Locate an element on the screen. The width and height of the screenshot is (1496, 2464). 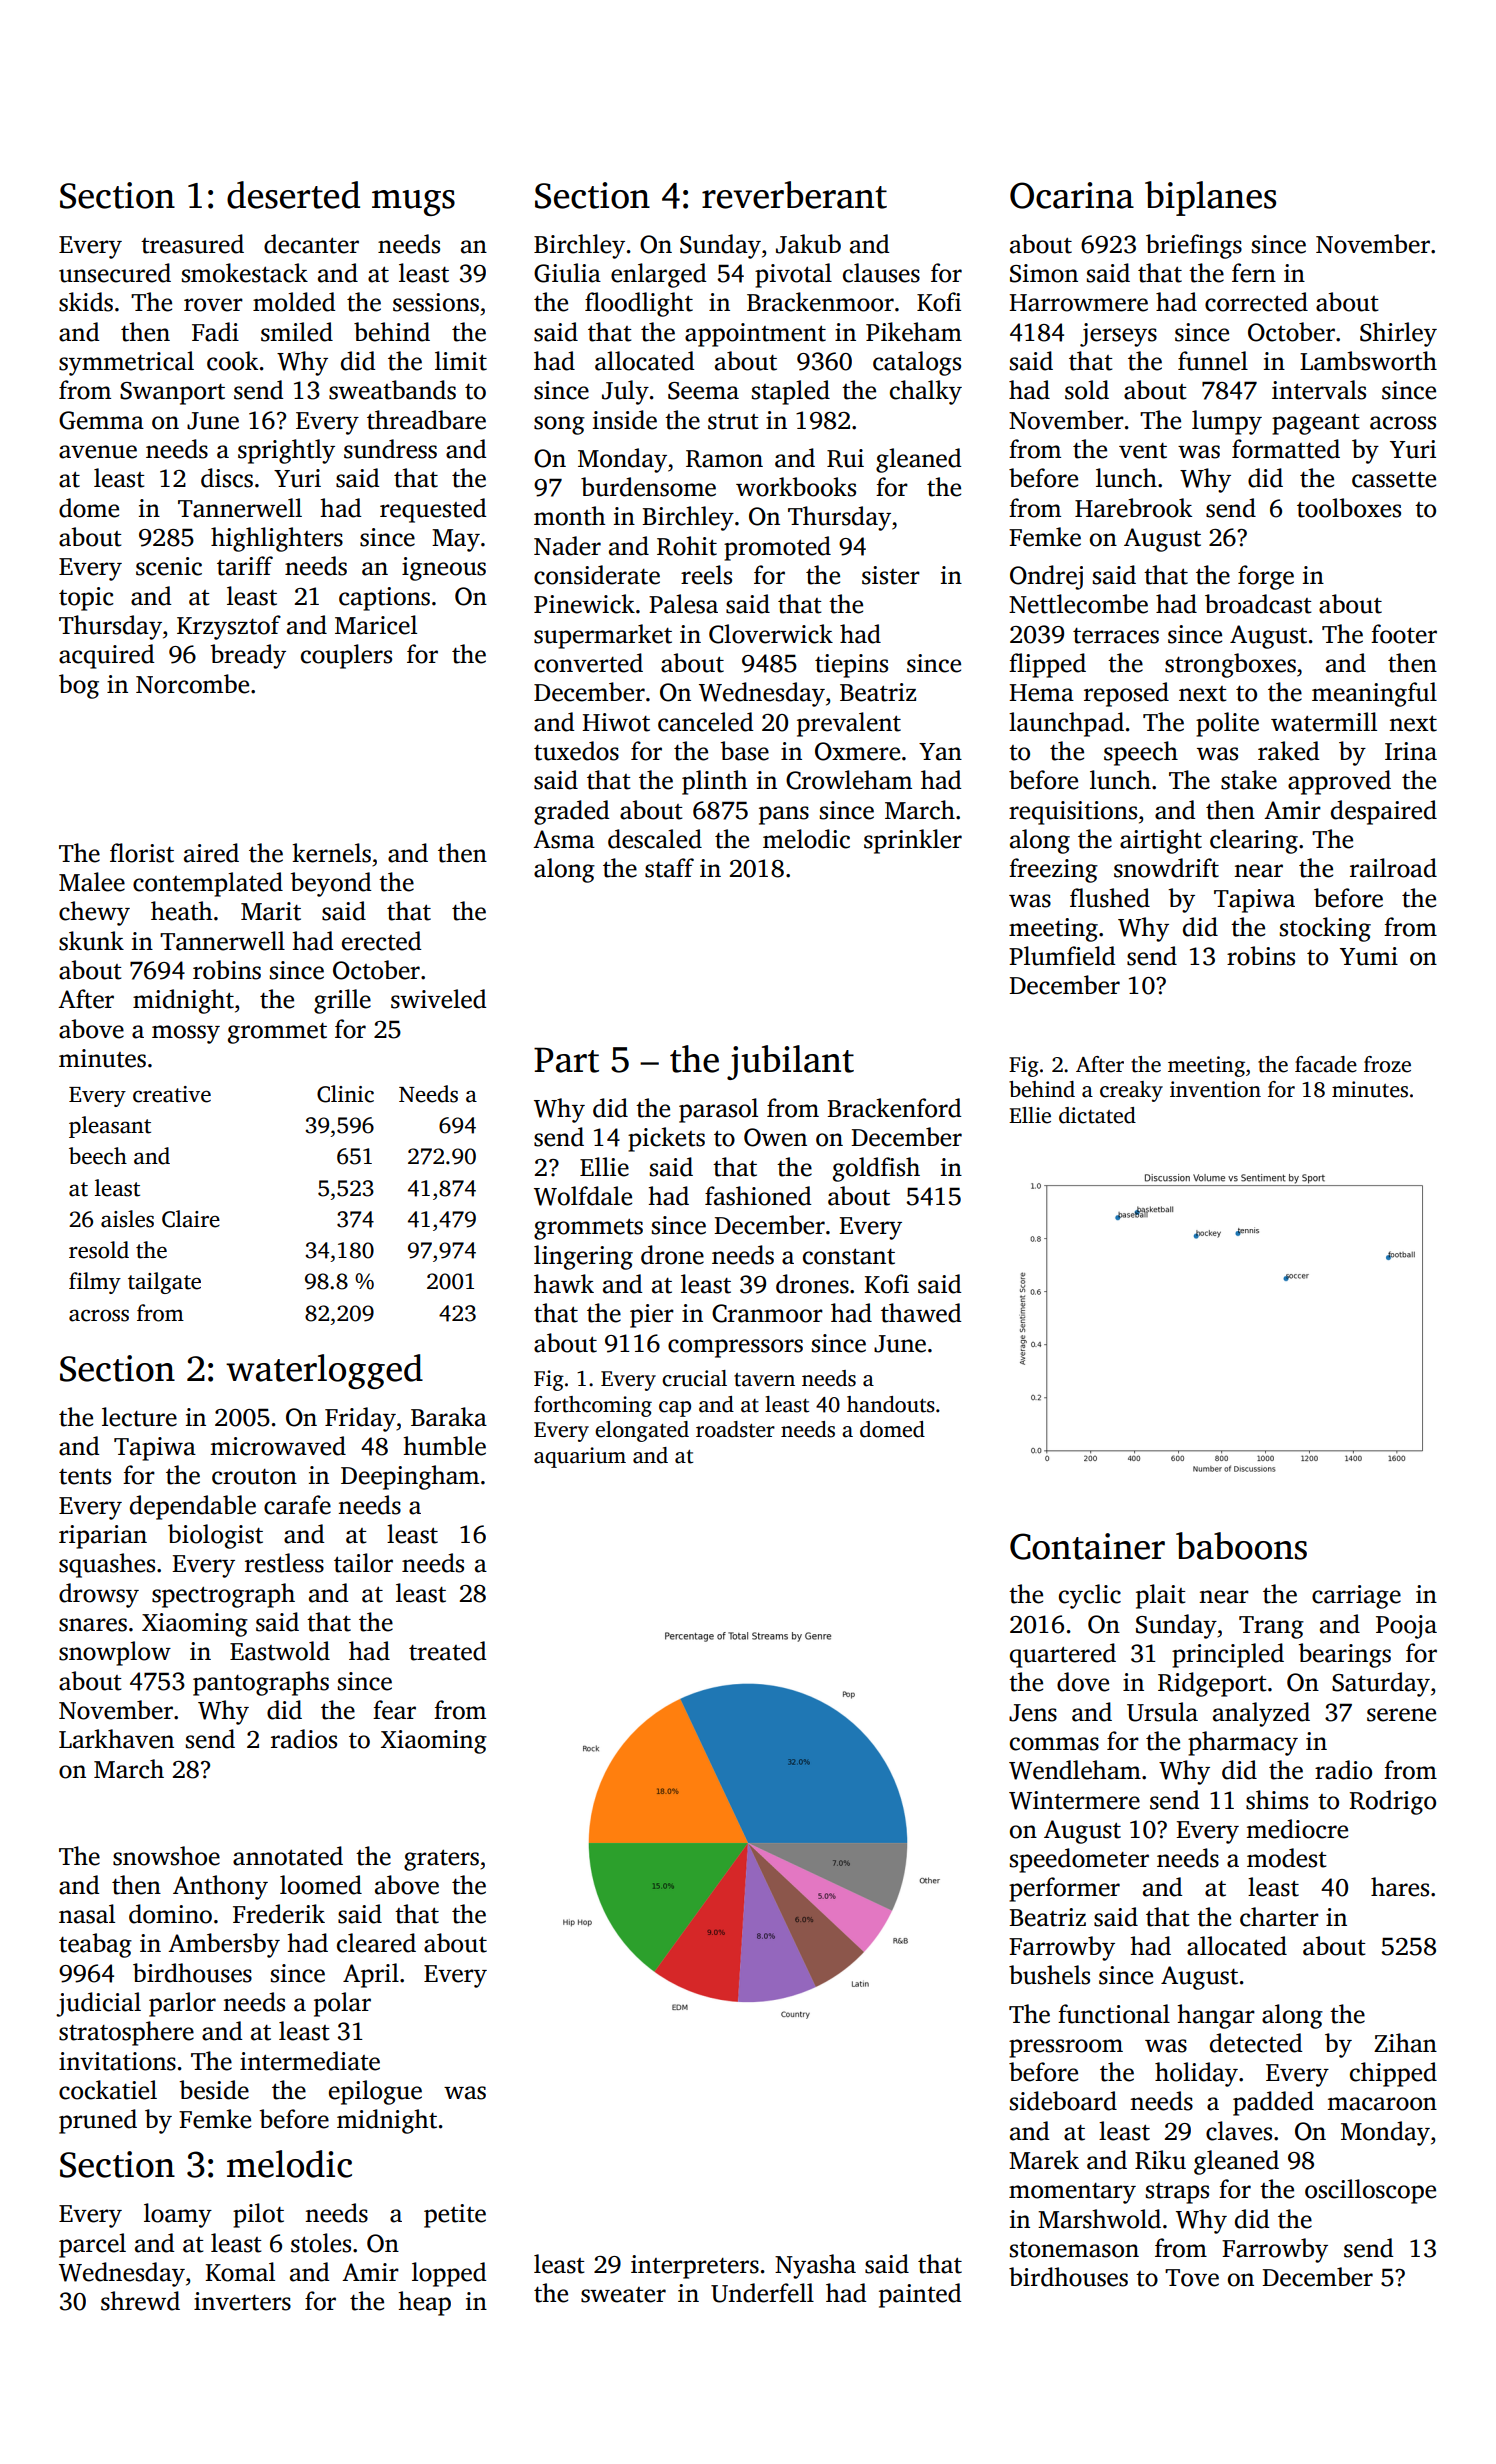
hawk is located at coordinates (564, 1284).
